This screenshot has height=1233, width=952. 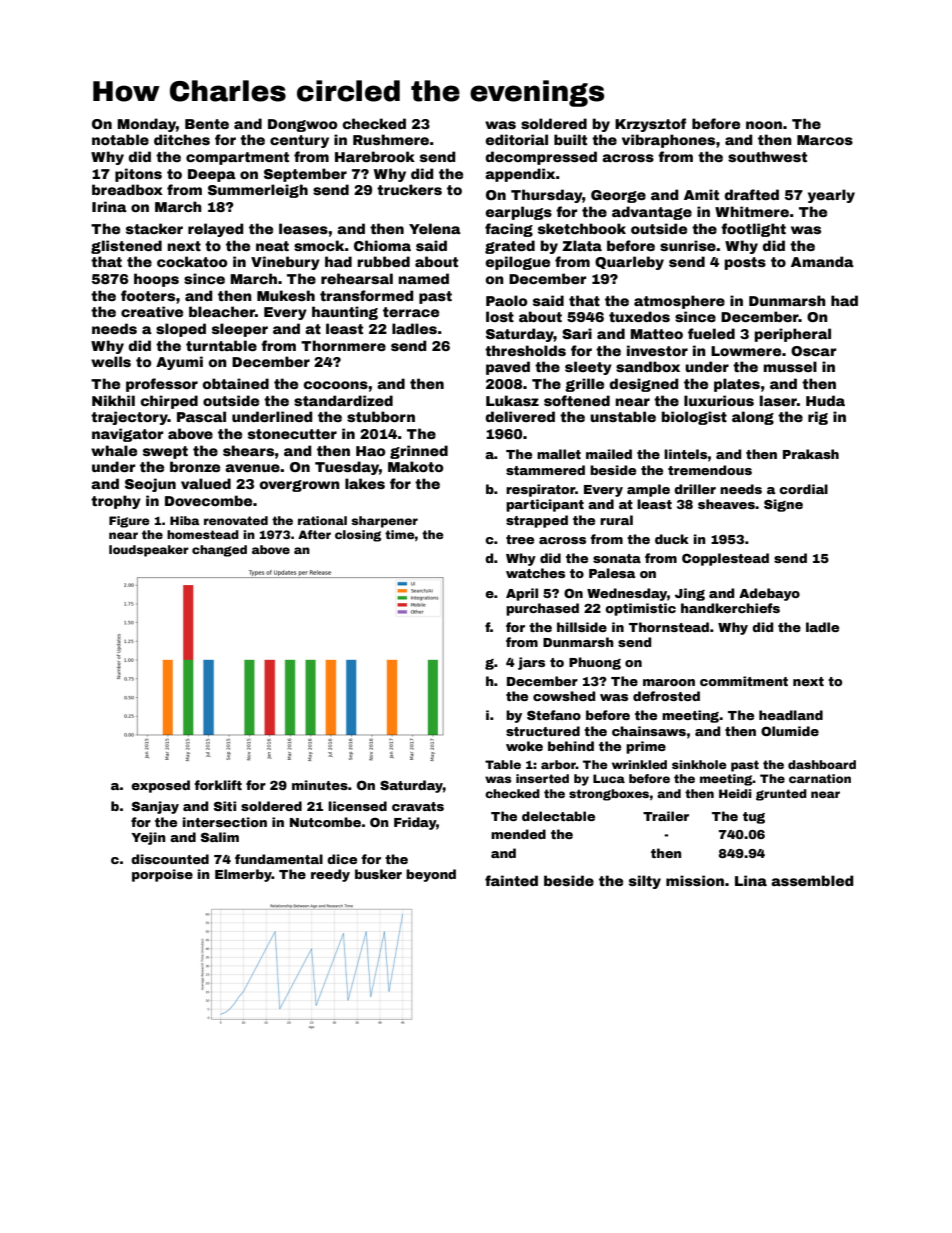 What do you see at coordinates (314, 534) in the screenshot?
I see `After` at bounding box center [314, 534].
